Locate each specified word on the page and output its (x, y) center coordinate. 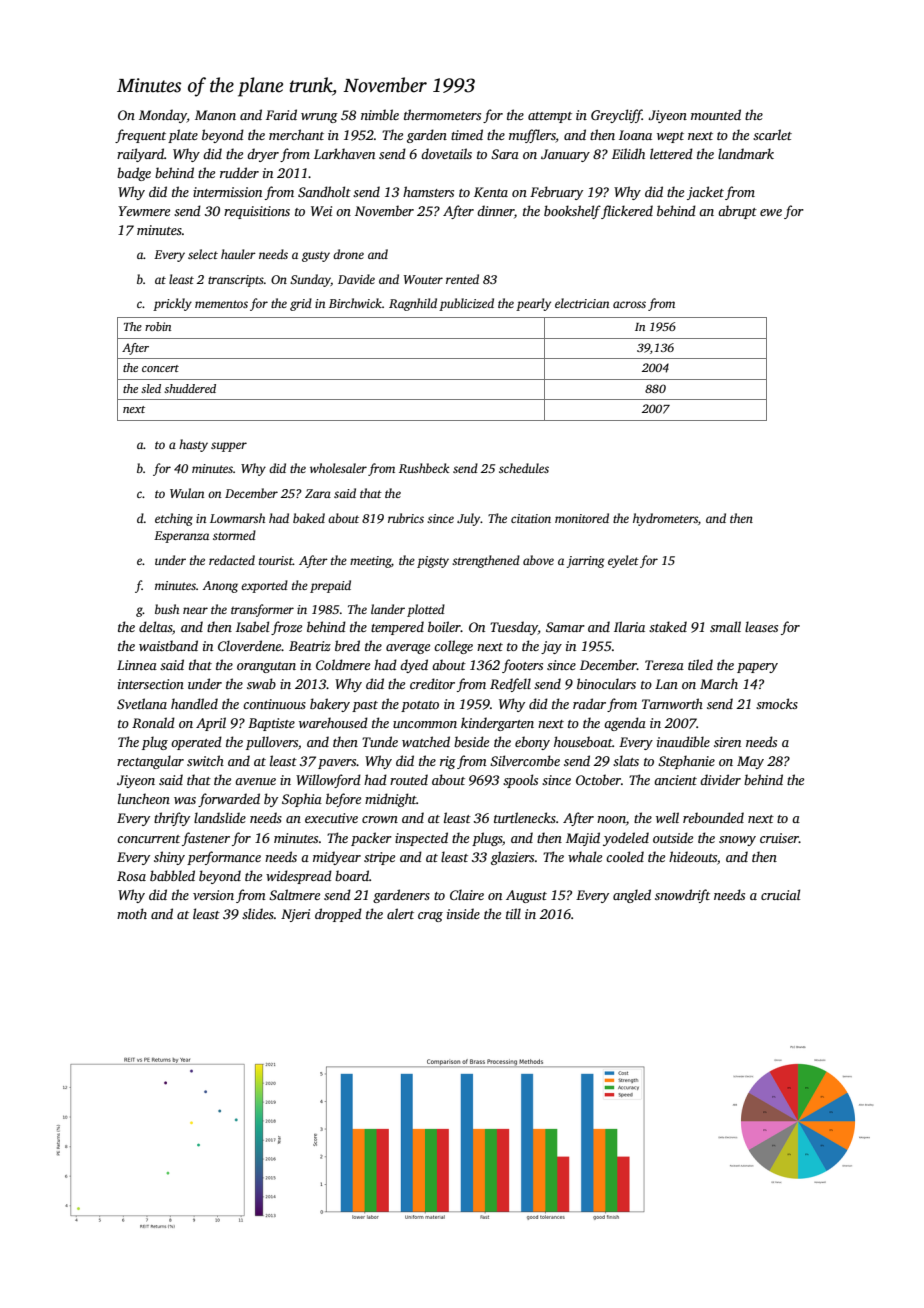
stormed (234, 535)
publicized (466, 304)
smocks (777, 703)
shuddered (190, 388)
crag (430, 917)
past (365, 706)
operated (196, 743)
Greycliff (616, 116)
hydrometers (665, 519)
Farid (281, 114)
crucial (780, 894)
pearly (533, 304)
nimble (380, 114)
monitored (582, 518)
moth (132, 913)
